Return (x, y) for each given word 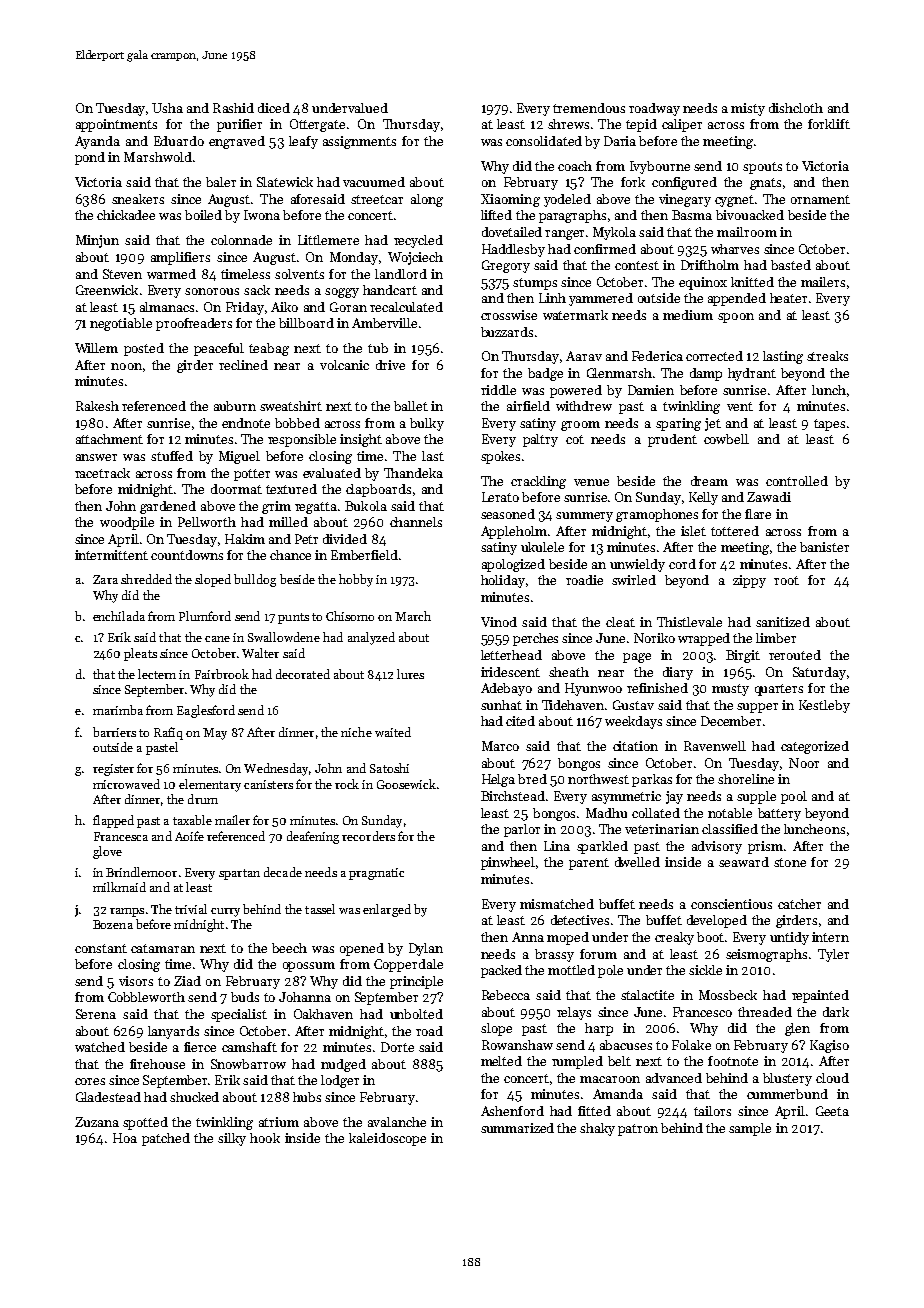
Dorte (397, 1047)
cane (217, 639)
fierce (200, 1047)
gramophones (657, 515)
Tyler (833, 955)
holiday (503, 581)
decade (283, 872)
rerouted (795, 655)
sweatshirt (291, 406)
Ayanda (97, 142)
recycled (418, 241)
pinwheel (508, 863)
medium (688, 315)
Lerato (500, 497)
